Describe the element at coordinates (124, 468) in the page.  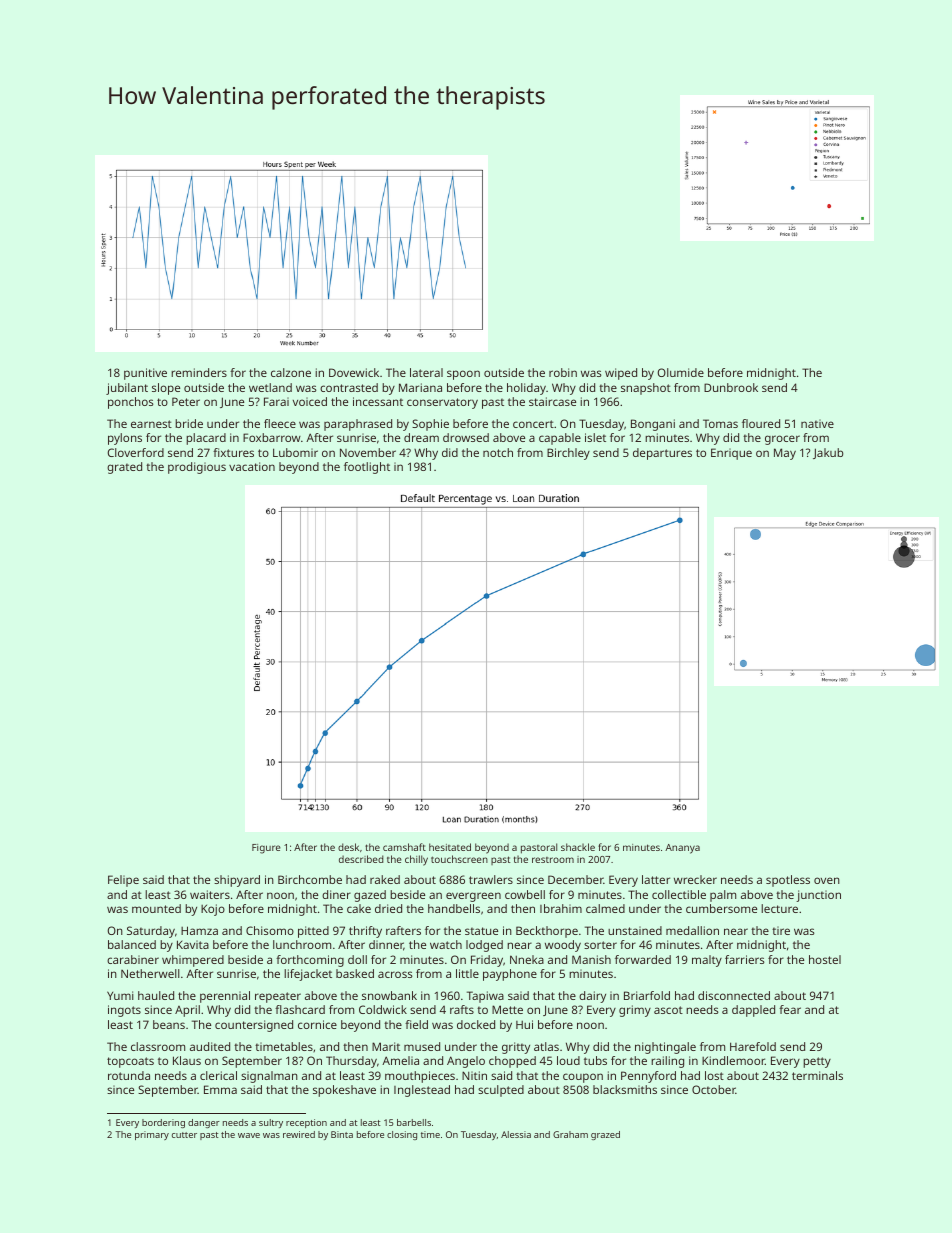
I see `grated` at that location.
